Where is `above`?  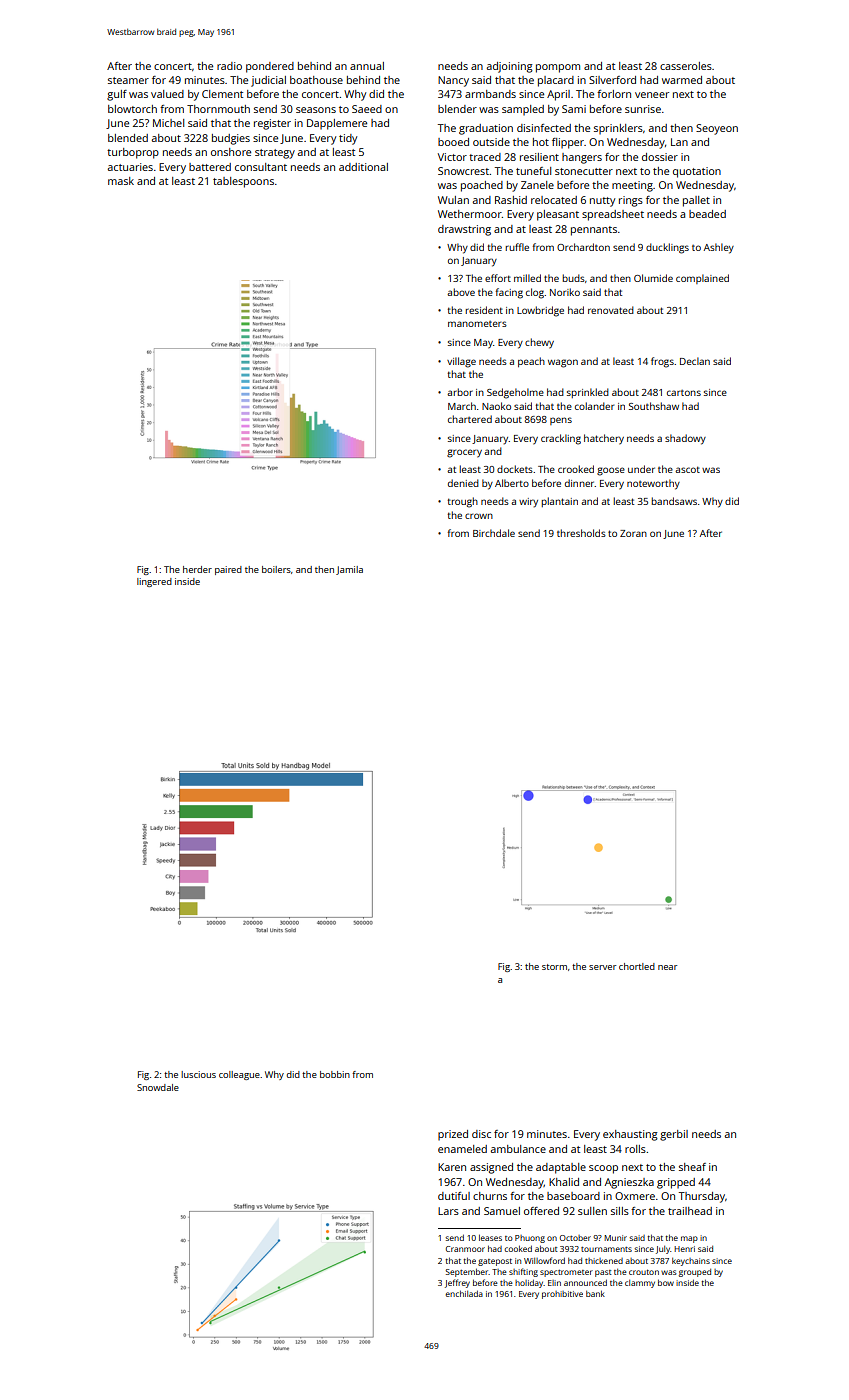
above is located at coordinates (461, 292).
